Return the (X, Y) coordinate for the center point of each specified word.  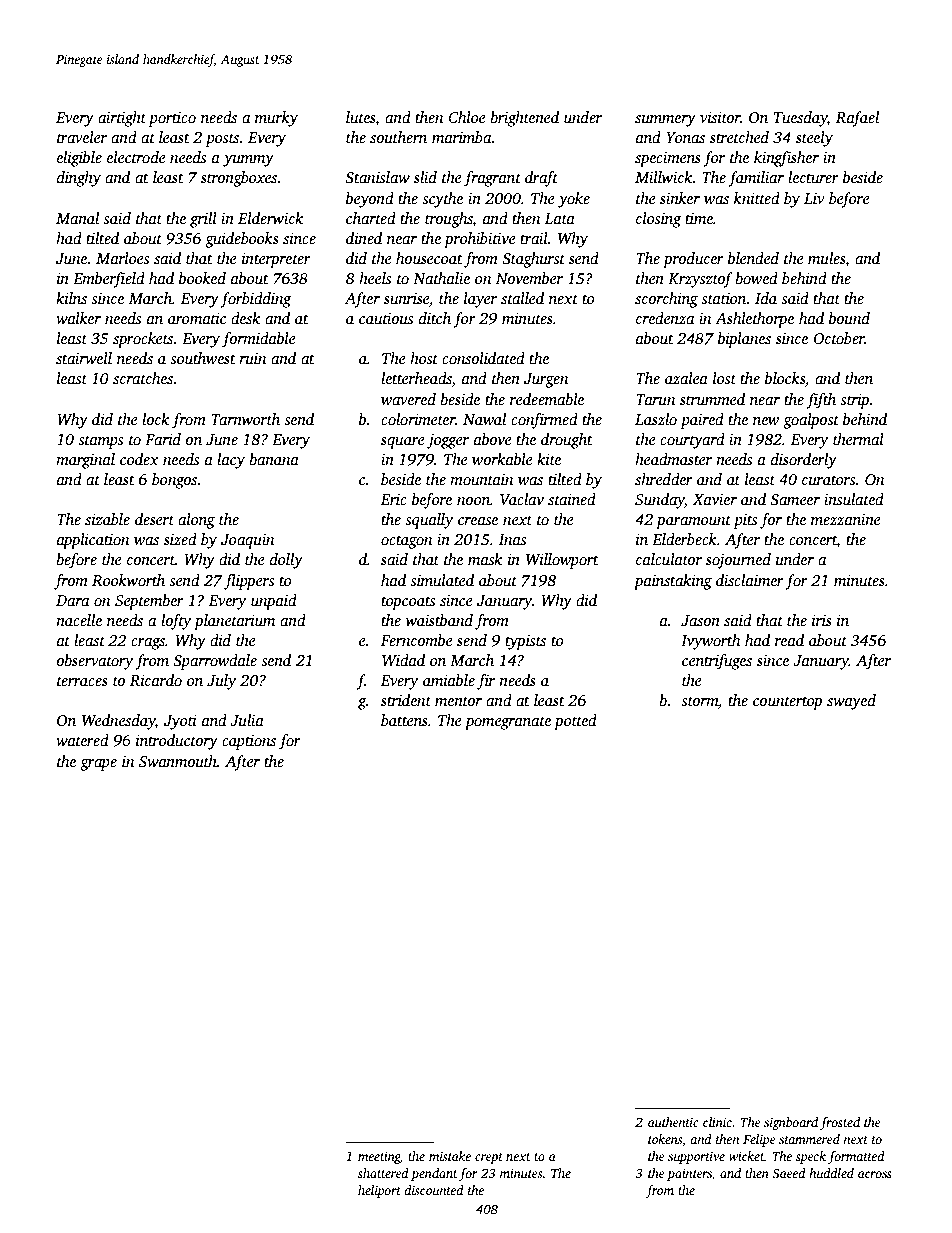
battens (404, 720)
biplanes (744, 340)
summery (665, 121)
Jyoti (180, 722)
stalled (522, 298)
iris (822, 620)
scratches (143, 378)
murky (276, 119)
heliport (379, 1191)
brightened (524, 119)
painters (689, 1174)
